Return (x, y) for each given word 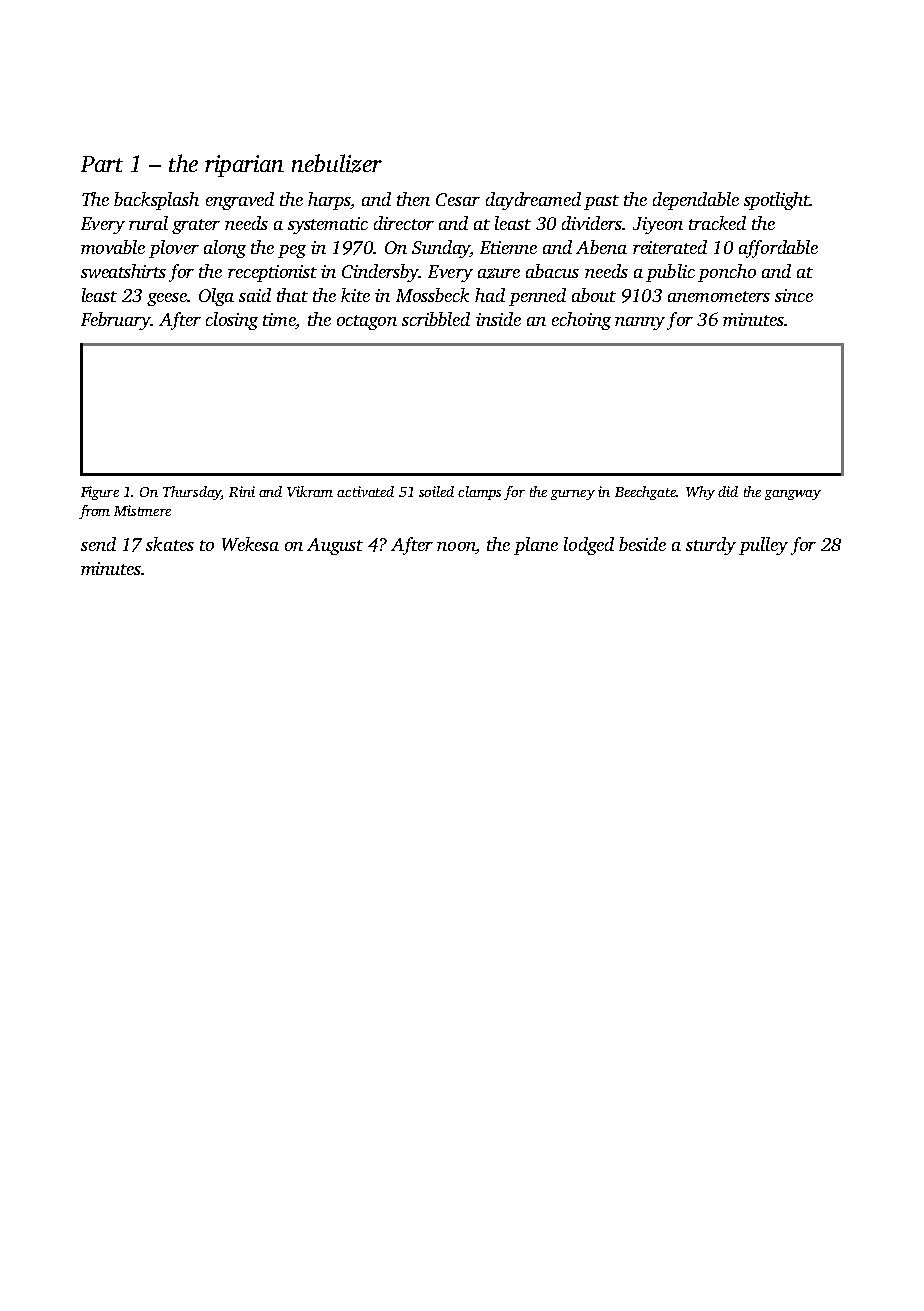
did (728, 491)
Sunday (441, 249)
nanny (640, 323)
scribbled (436, 319)
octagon (367, 322)
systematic (328, 225)
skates (170, 544)
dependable (696, 201)
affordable (778, 249)
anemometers (719, 296)
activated (365, 491)
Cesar (458, 199)
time (279, 321)
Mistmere (142, 510)
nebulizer (337, 163)
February (116, 321)
